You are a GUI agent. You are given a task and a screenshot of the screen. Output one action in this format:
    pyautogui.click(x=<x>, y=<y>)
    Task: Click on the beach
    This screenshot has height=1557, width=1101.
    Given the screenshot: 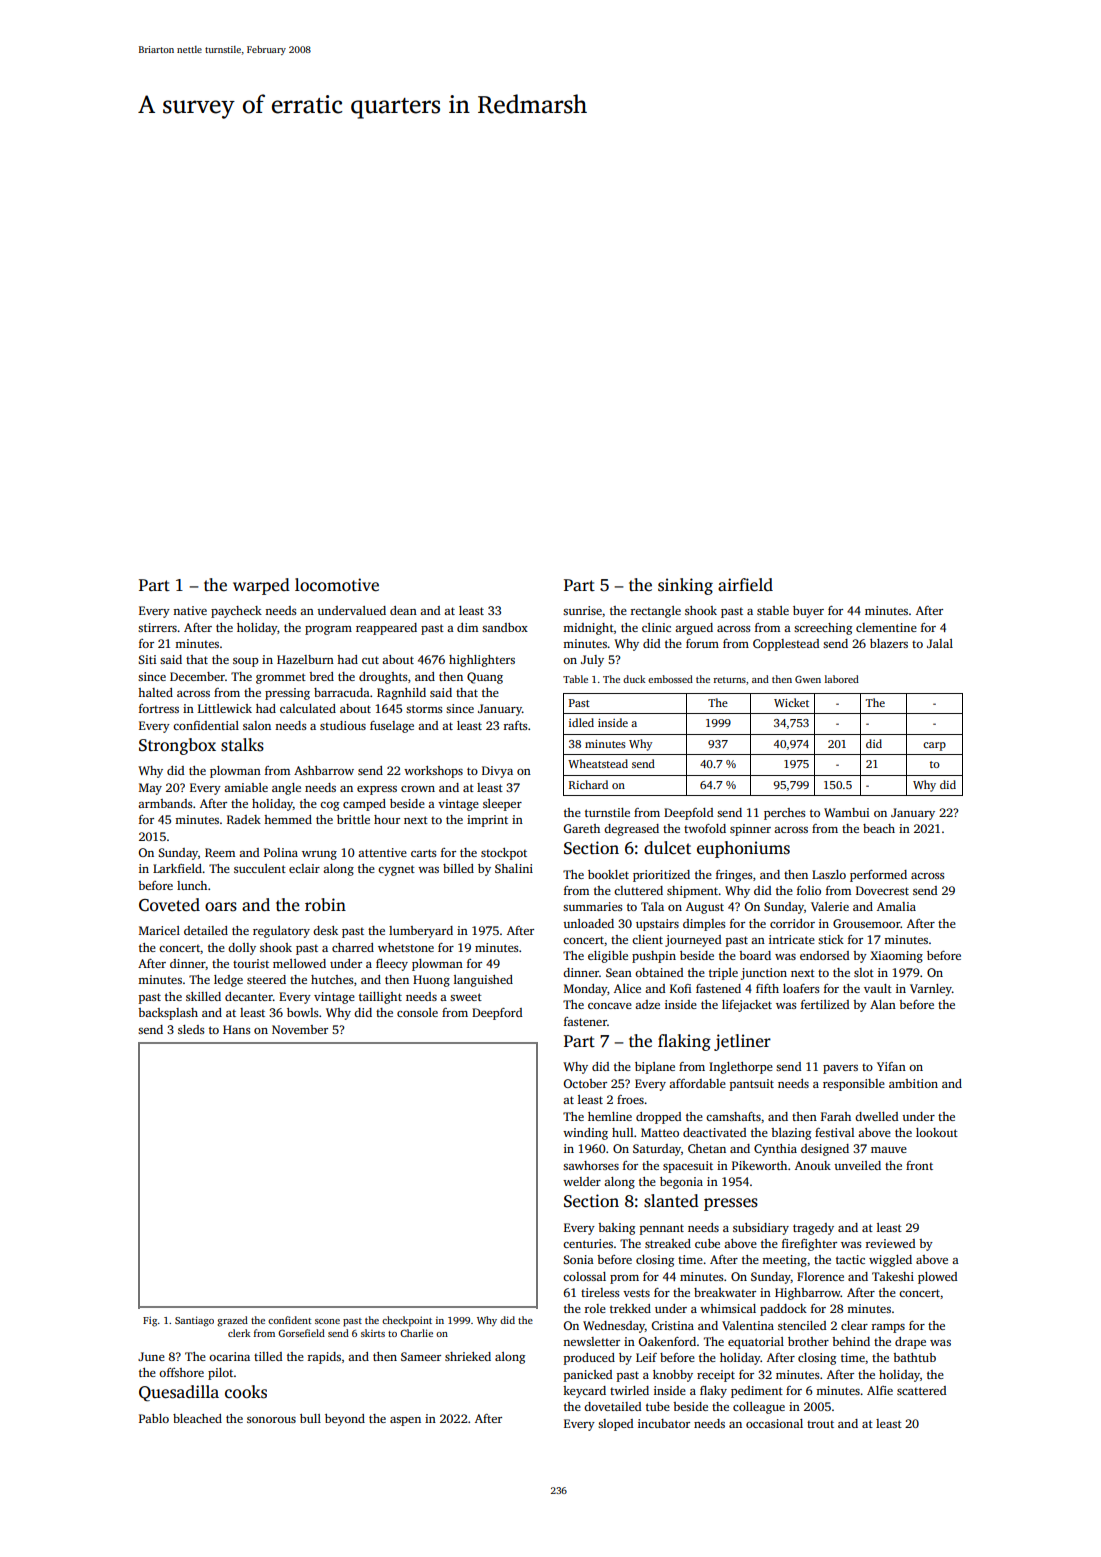 What is the action you would take?
    pyautogui.click(x=879, y=828)
